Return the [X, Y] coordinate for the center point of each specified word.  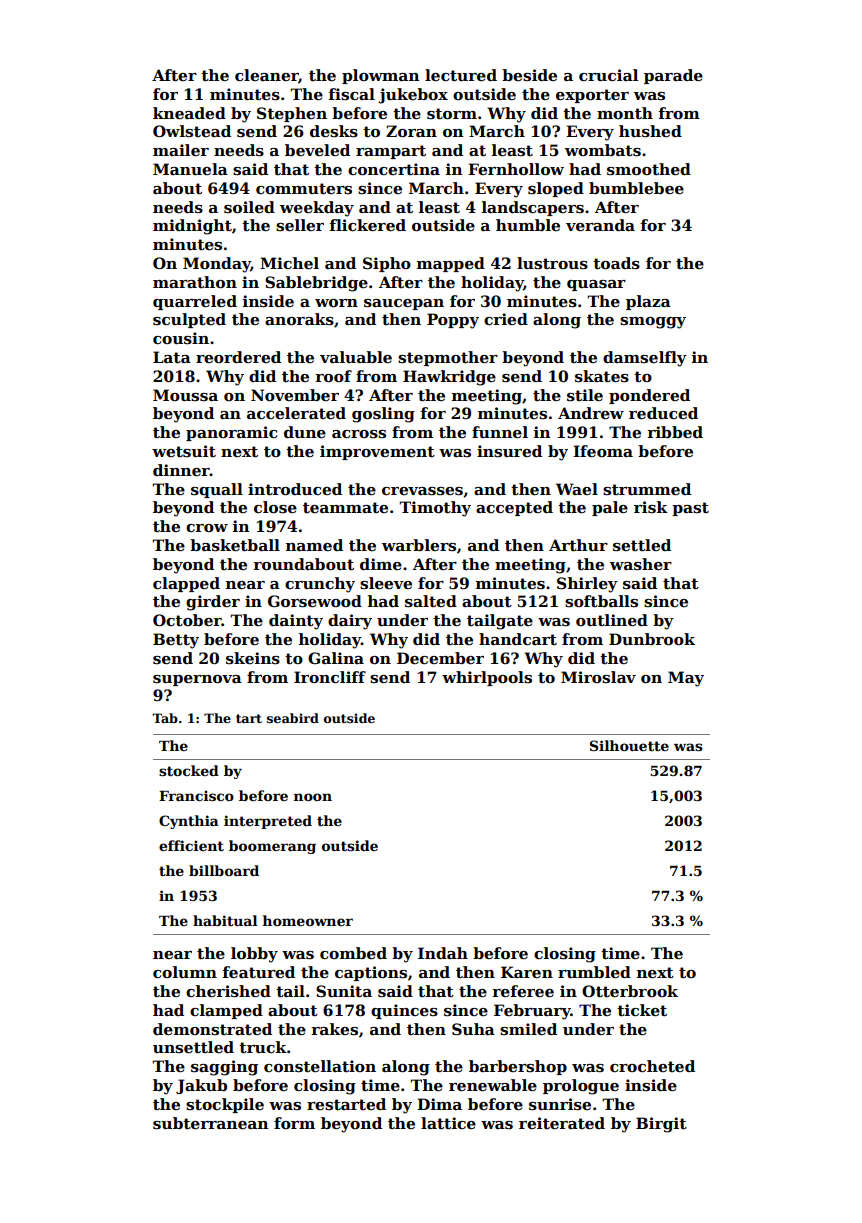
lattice [448, 1123]
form [294, 1123]
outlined [612, 620]
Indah [443, 953]
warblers [419, 545]
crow [207, 528]
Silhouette [629, 745]
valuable [356, 357]
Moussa [185, 395]
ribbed [675, 432]
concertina [394, 169]
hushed [650, 131]
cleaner [267, 76]
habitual [225, 920]
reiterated [562, 1123]
